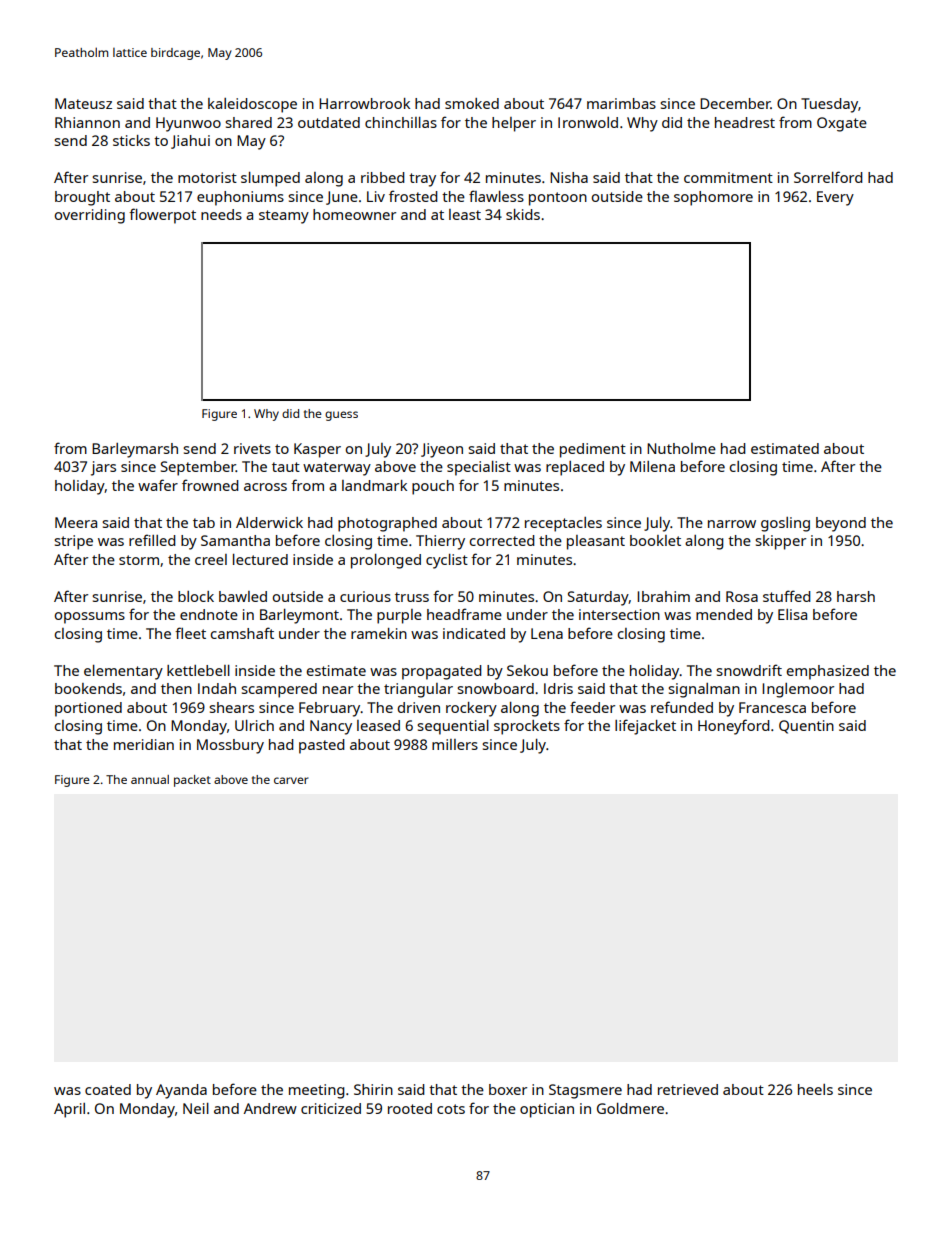  What do you see at coordinates (270, 1108) in the screenshot?
I see `Andrew` at bounding box center [270, 1108].
